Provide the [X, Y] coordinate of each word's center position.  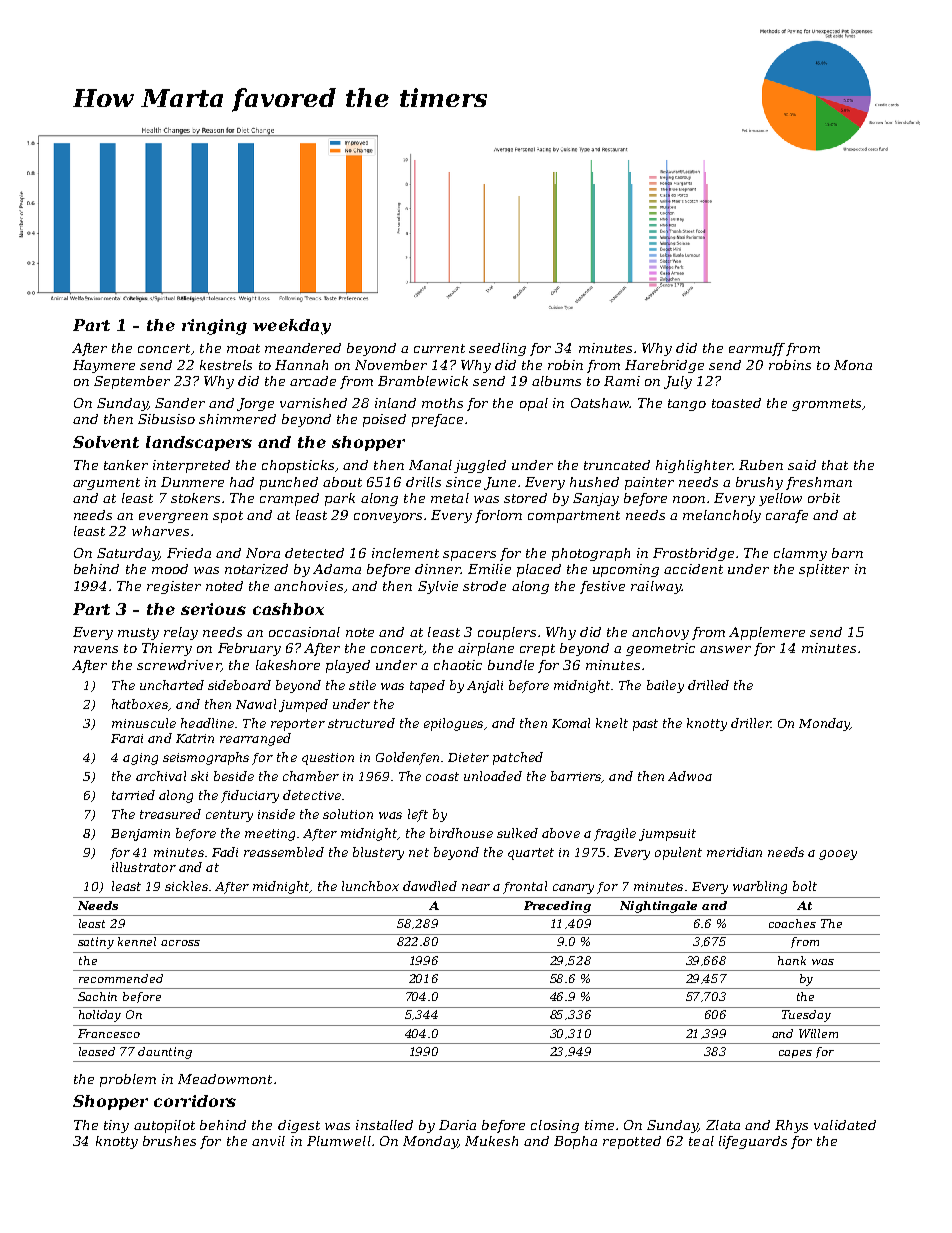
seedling [497, 349]
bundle [511, 665]
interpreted [191, 466]
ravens [96, 649]
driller [751, 723]
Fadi [225, 852]
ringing [214, 327]
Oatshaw [600, 403]
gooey [838, 855]
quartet [531, 854]
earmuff [757, 349]
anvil [268, 1141]
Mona [853, 365]
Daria [457, 1125]
